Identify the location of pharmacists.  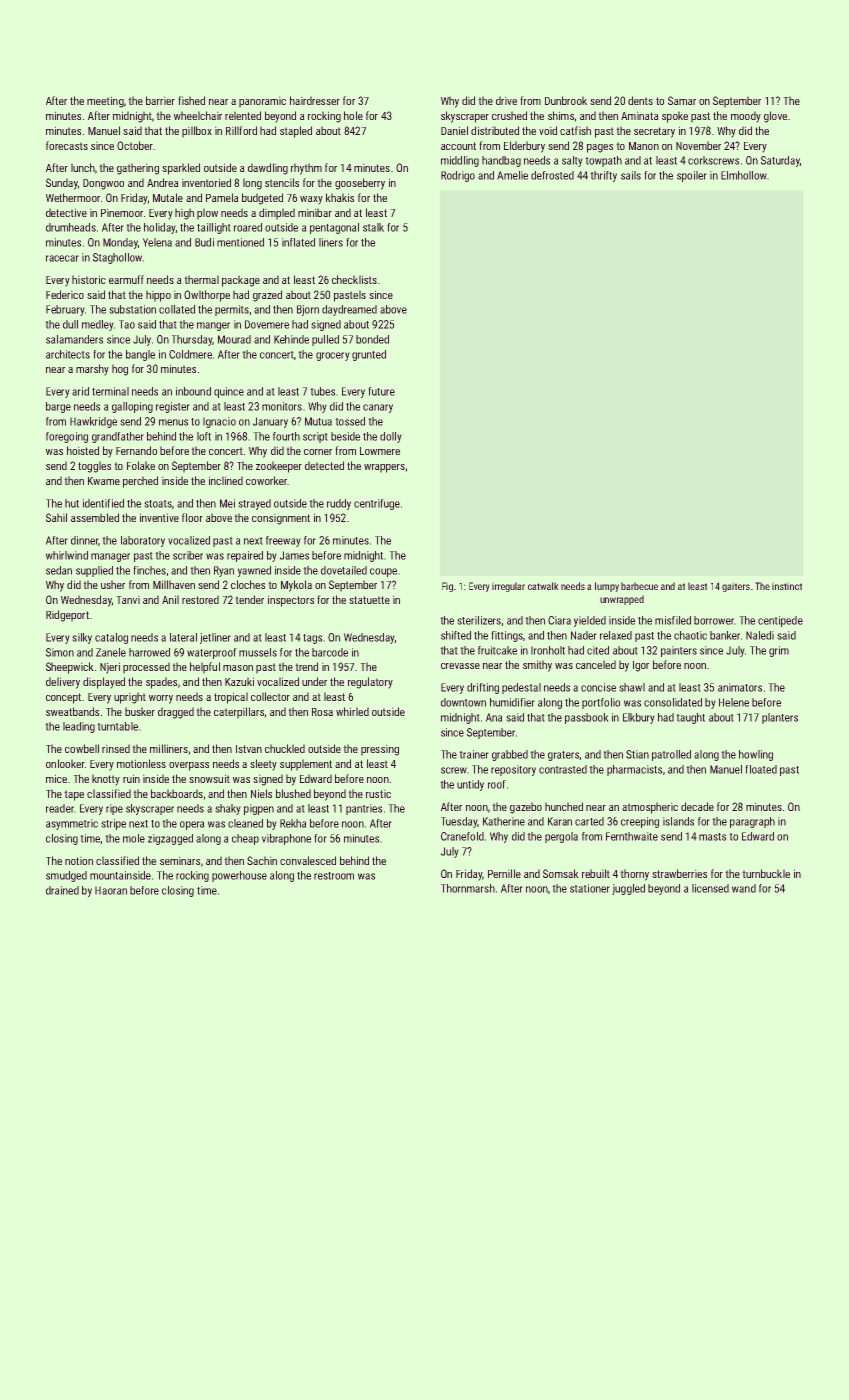
(634, 770).
